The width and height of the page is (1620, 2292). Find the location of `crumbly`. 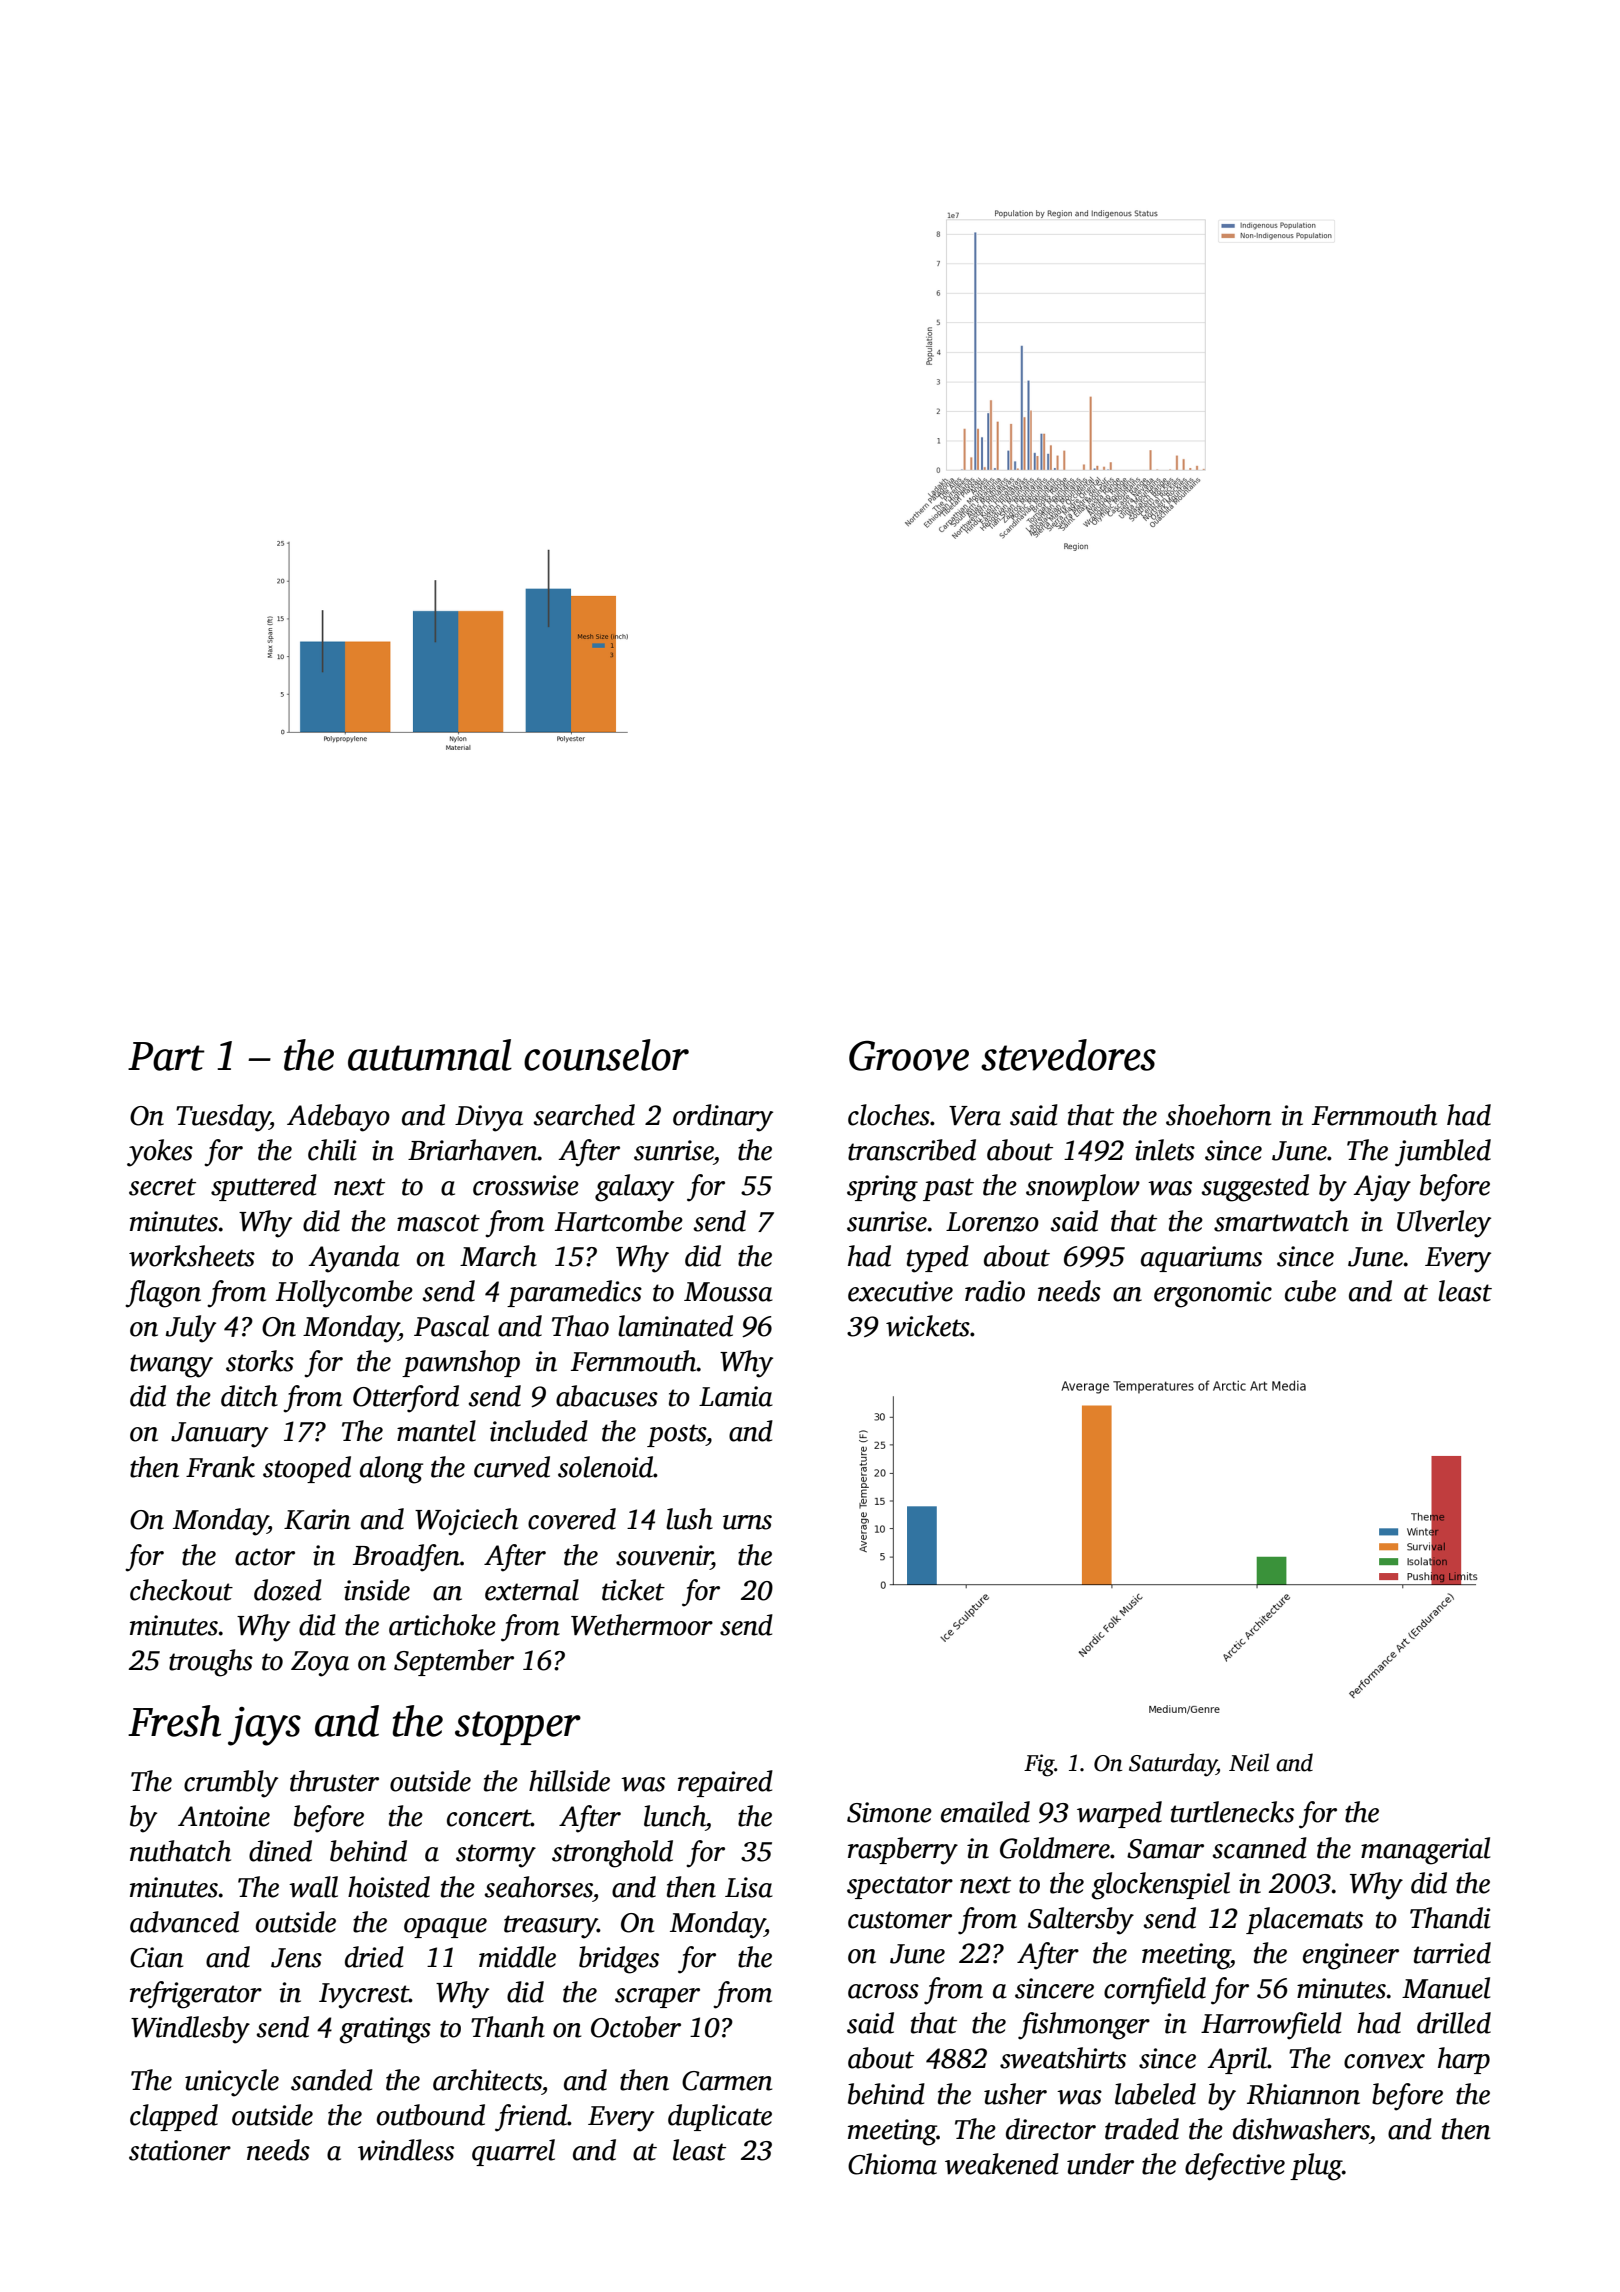

crumbly is located at coordinates (231, 1784).
